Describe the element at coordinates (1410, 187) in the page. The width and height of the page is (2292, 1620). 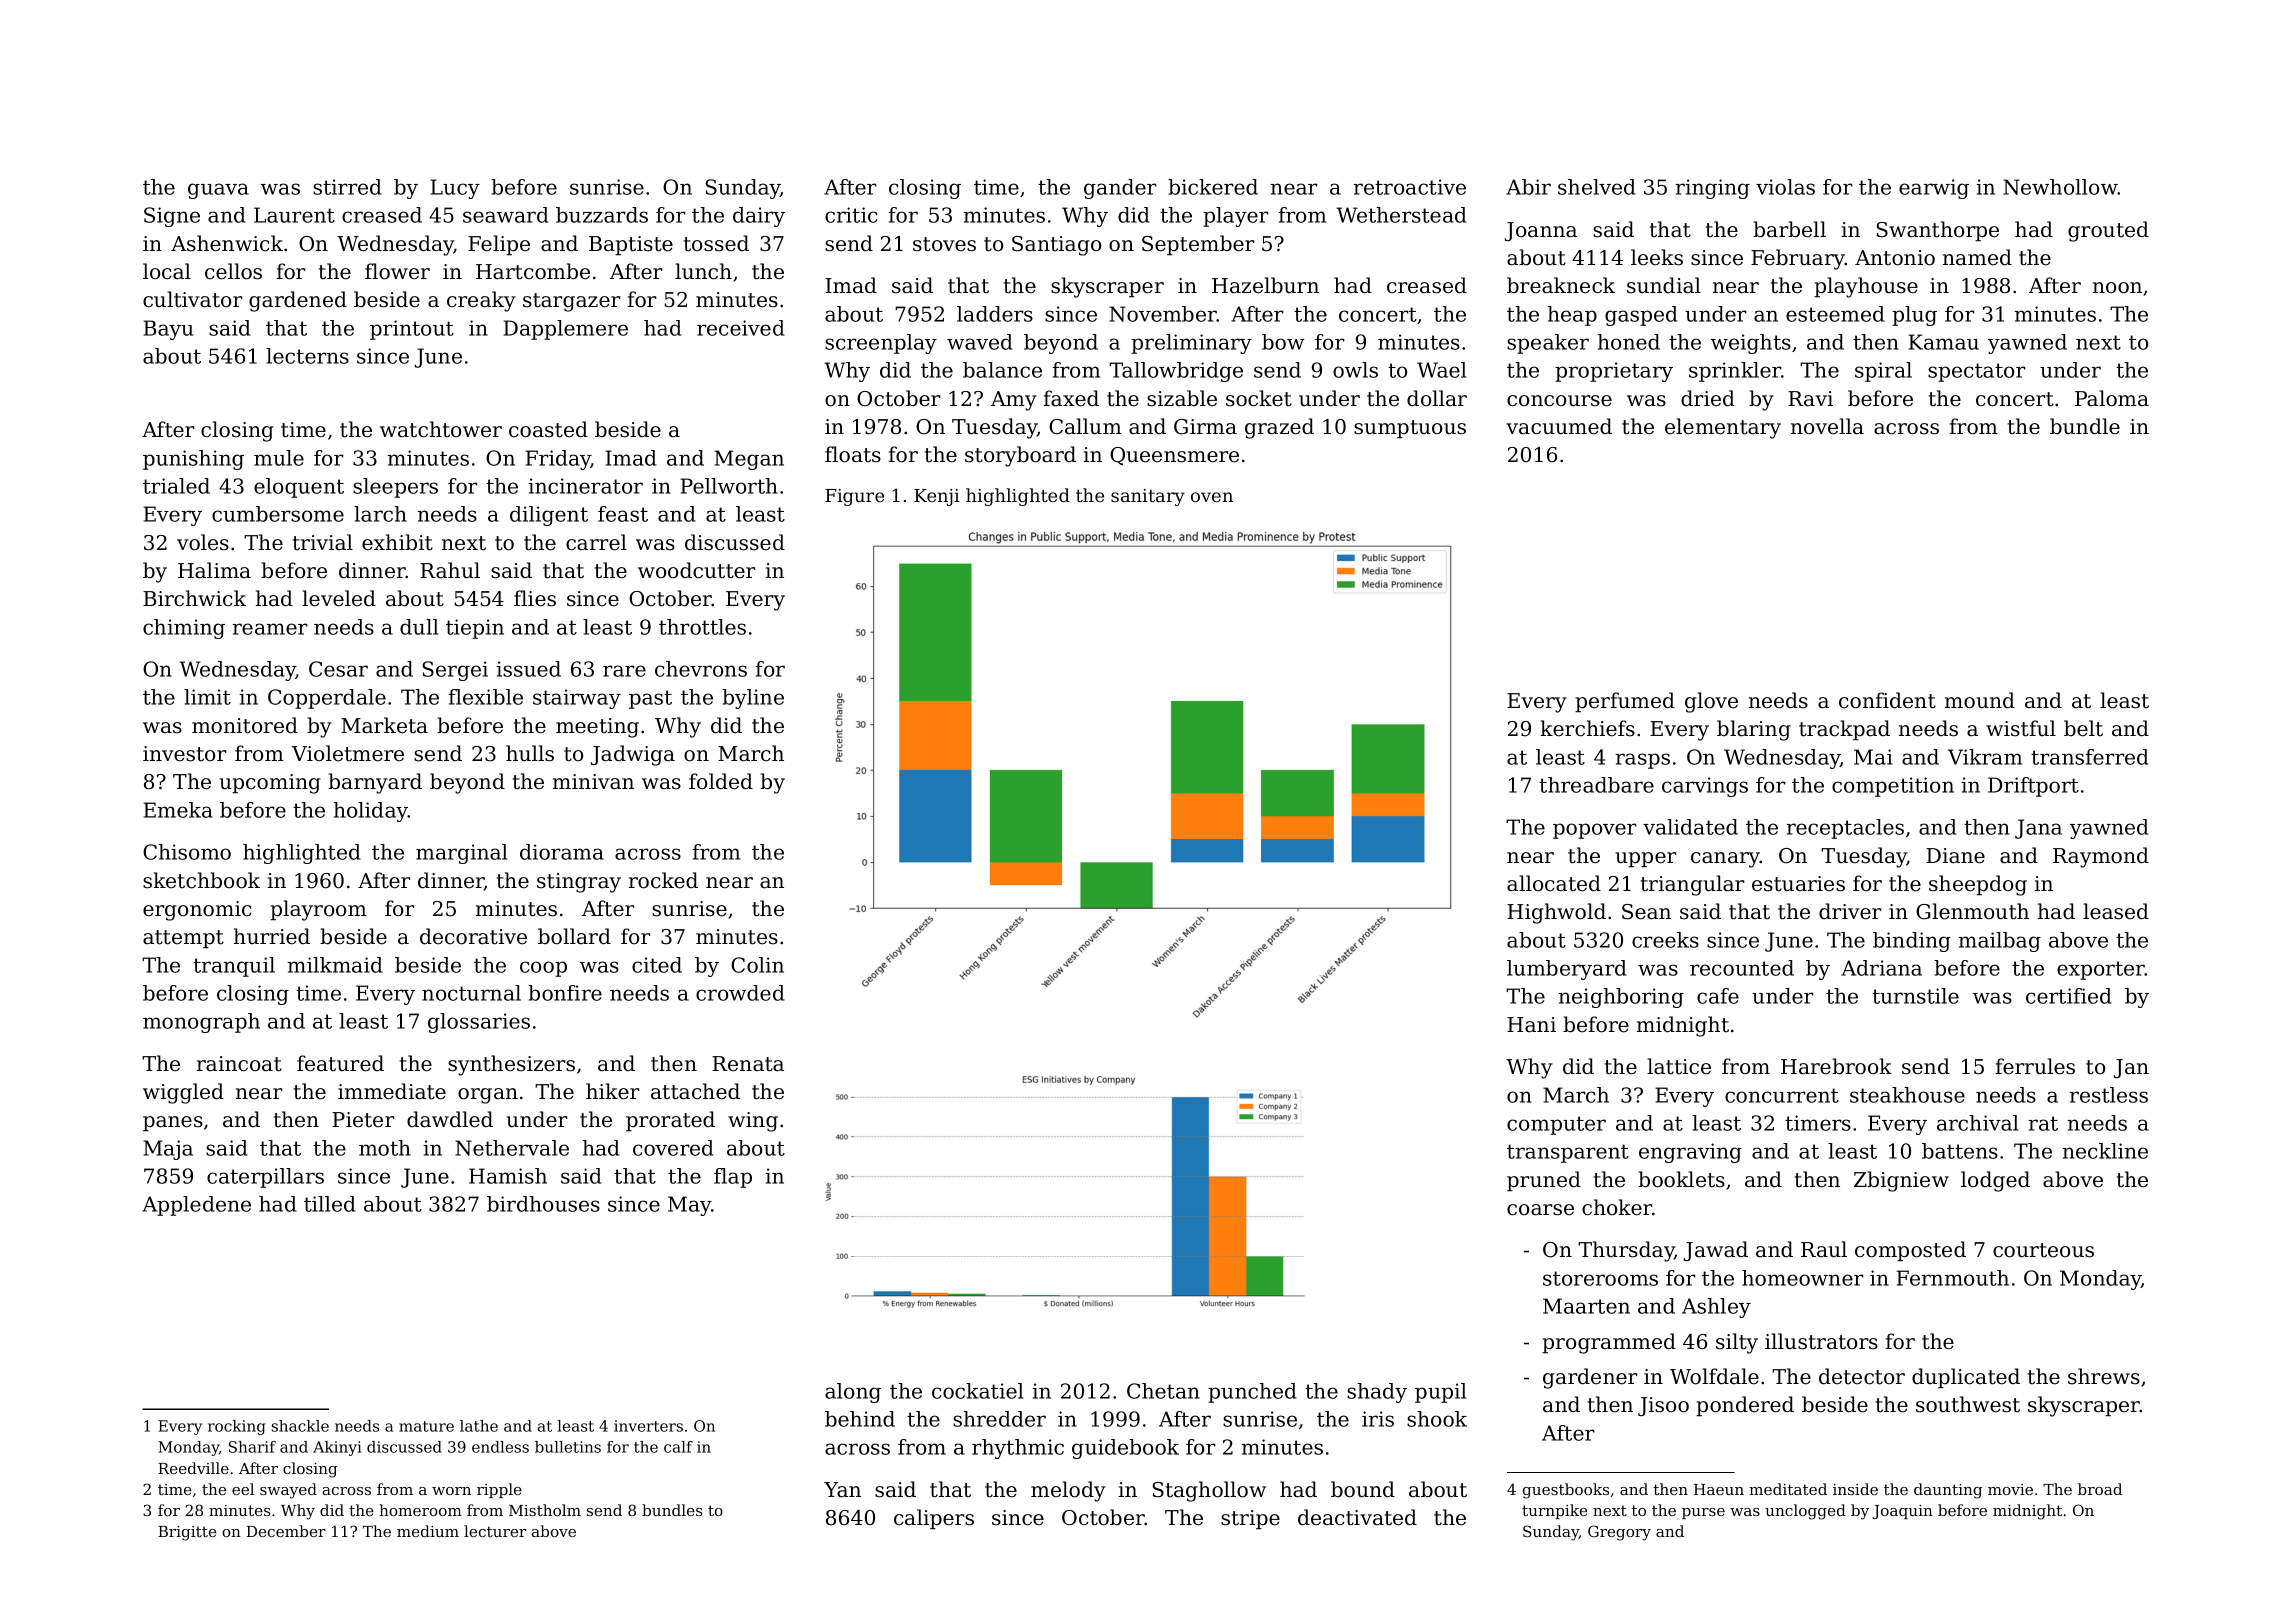
I see `retroactive` at that location.
